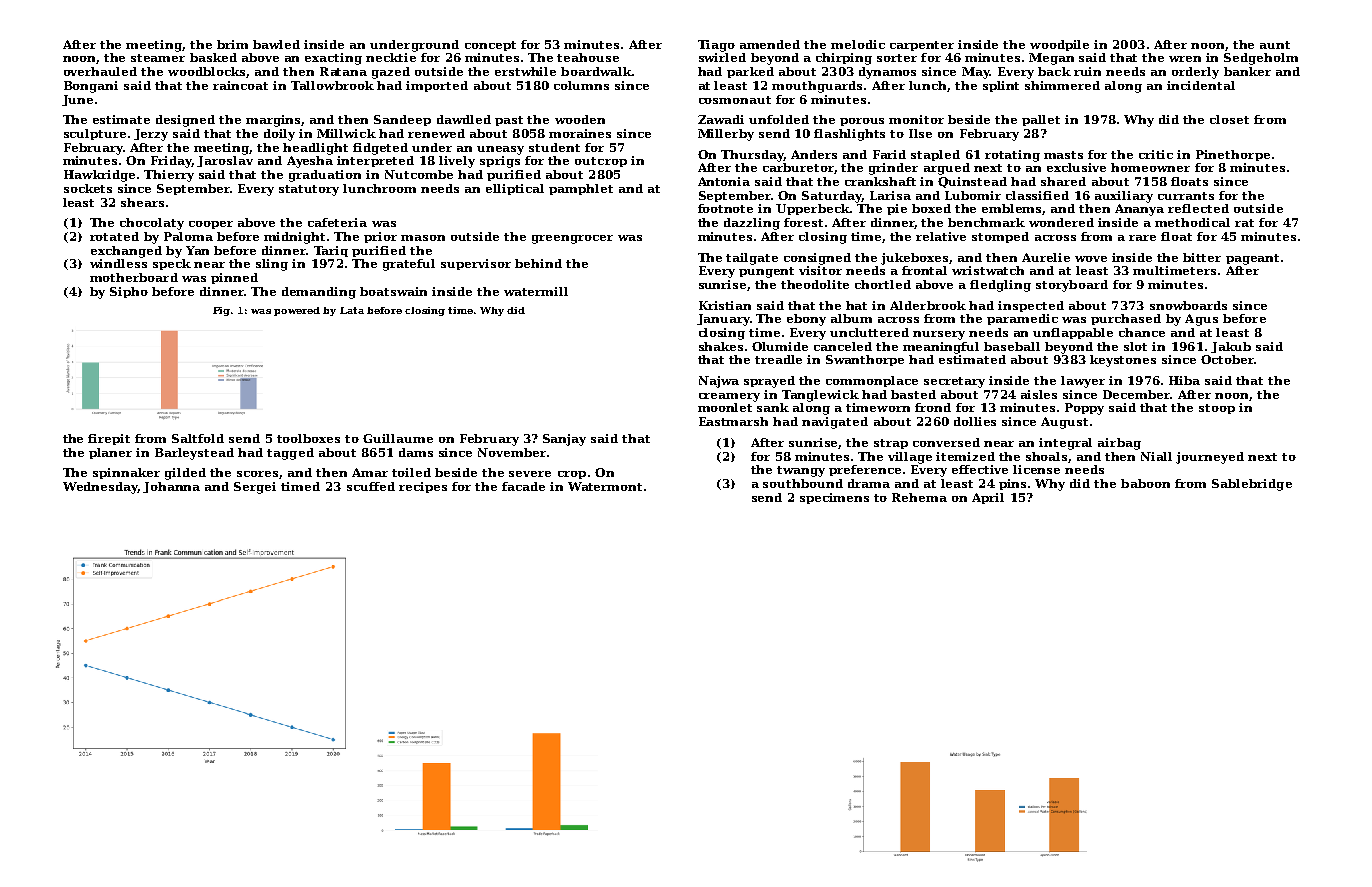 This page has height=887, width=1372. What do you see at coordinates (91, 87) in the page?
I see `Bongani` at bounding box center [91, 87].
